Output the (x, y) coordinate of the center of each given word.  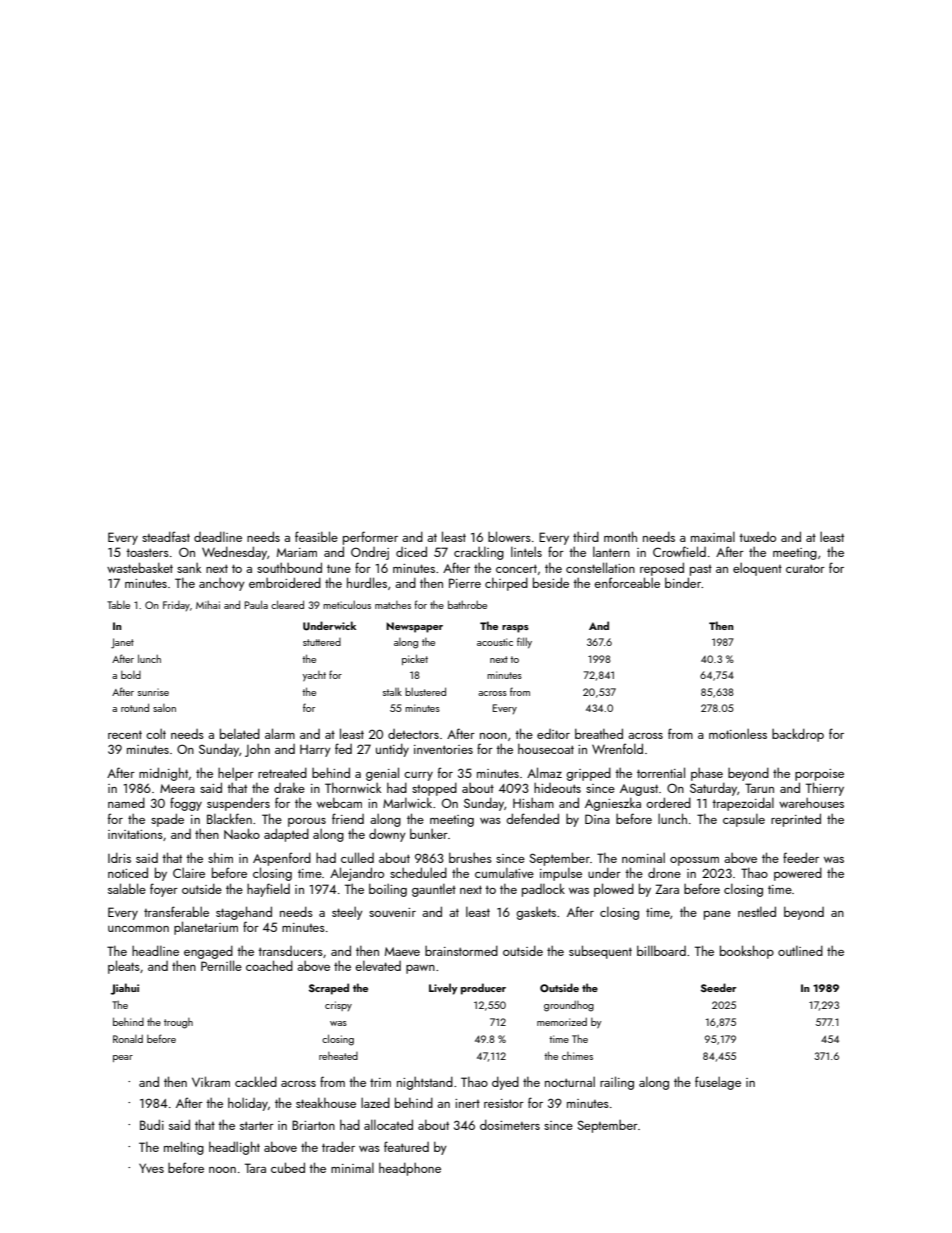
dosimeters (510, 1125)
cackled (256, 1081)
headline (155, 951)
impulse (561, 874)
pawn (420, 969)
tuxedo (757, 537)
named (126, 803)
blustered (425, 691)
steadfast (166, 536)
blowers (509, 536)
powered (798, 874)
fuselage (718, 1083)
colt (156, 733)
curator (805, 568)
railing (617, 1083)
